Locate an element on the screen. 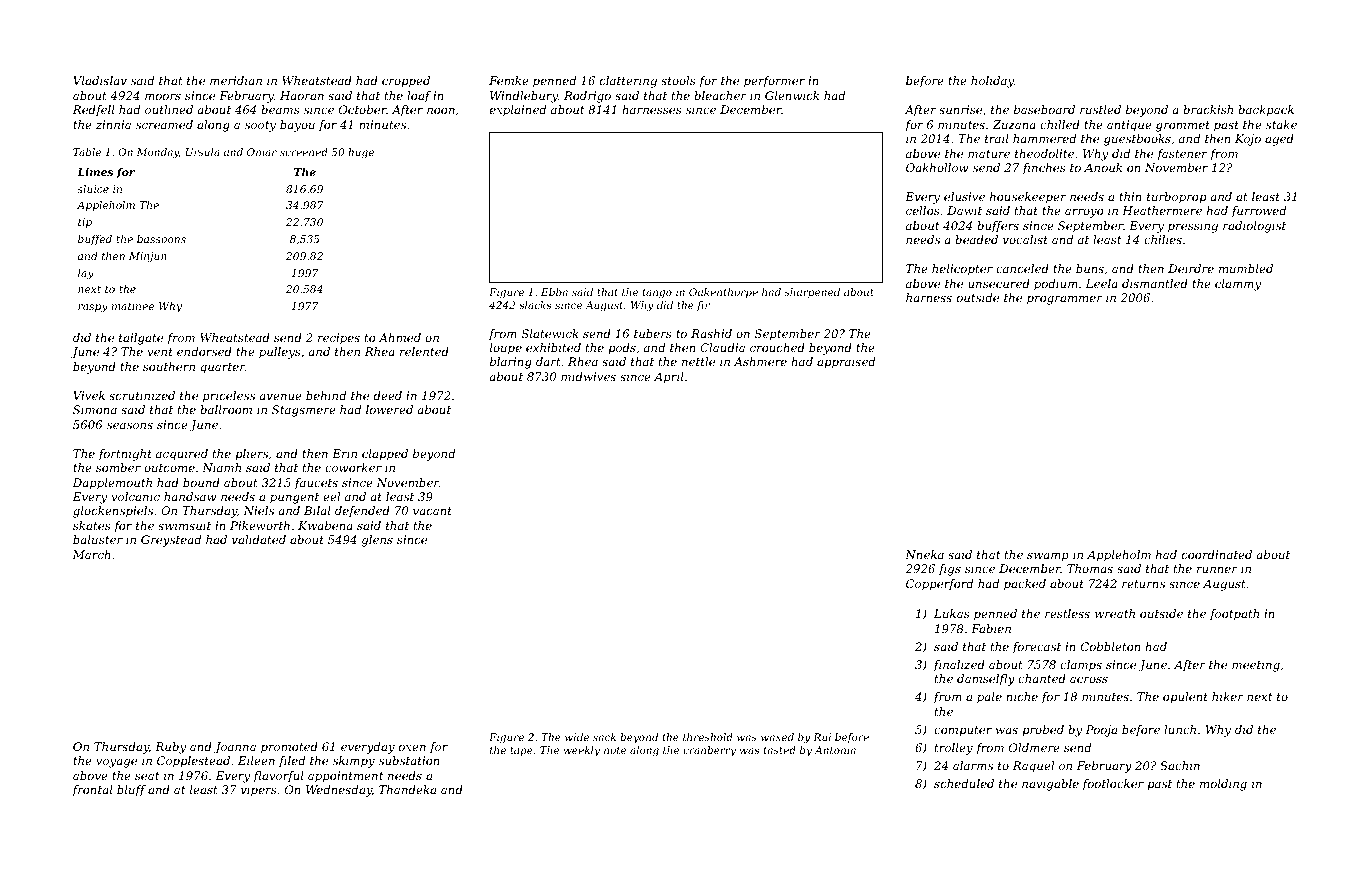 The height and width of the screenshot is (887, 1372). threshold is located at coordinates (708, 737).
